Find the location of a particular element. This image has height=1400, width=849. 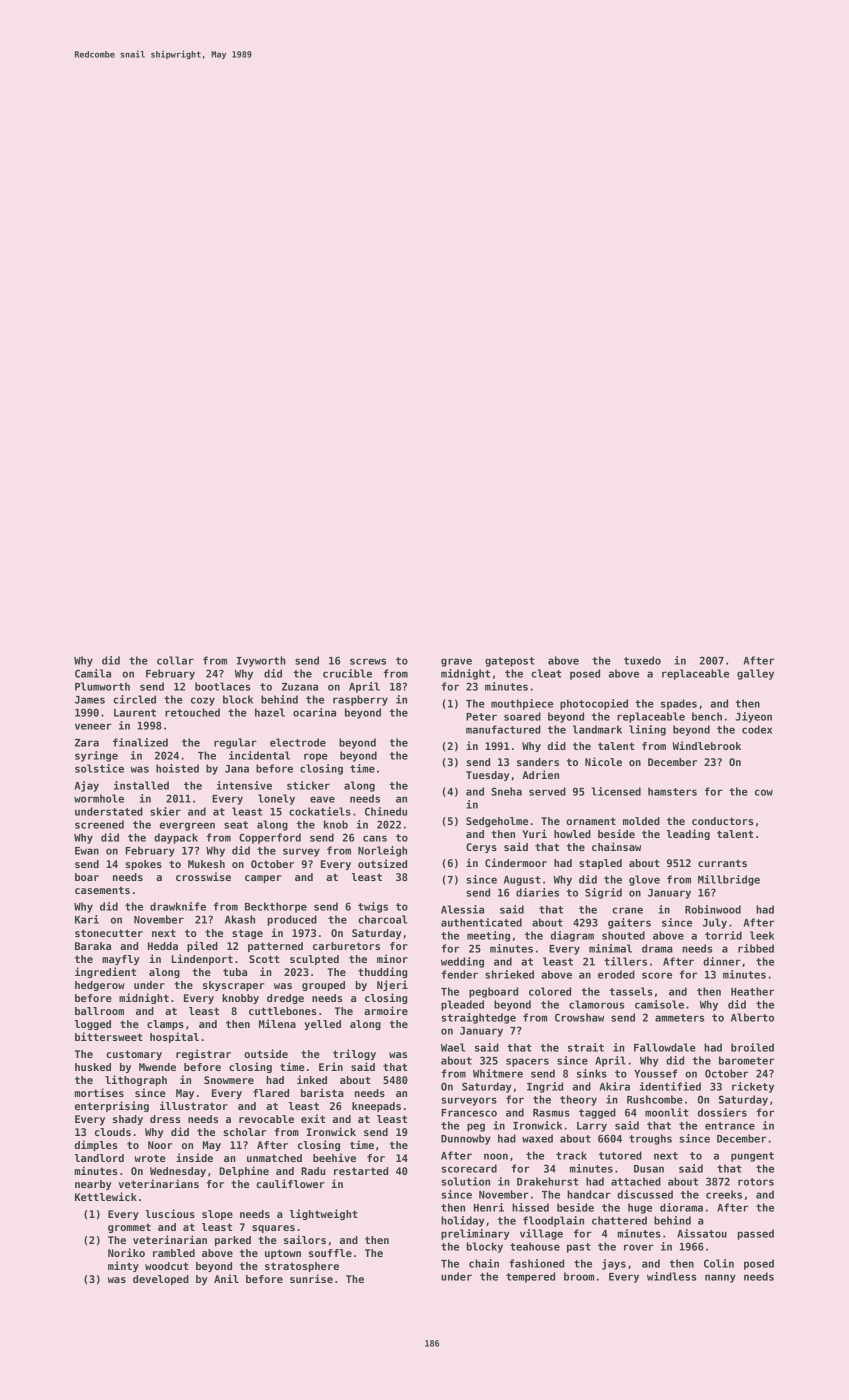

galley is located at coordinates (755, 674).
